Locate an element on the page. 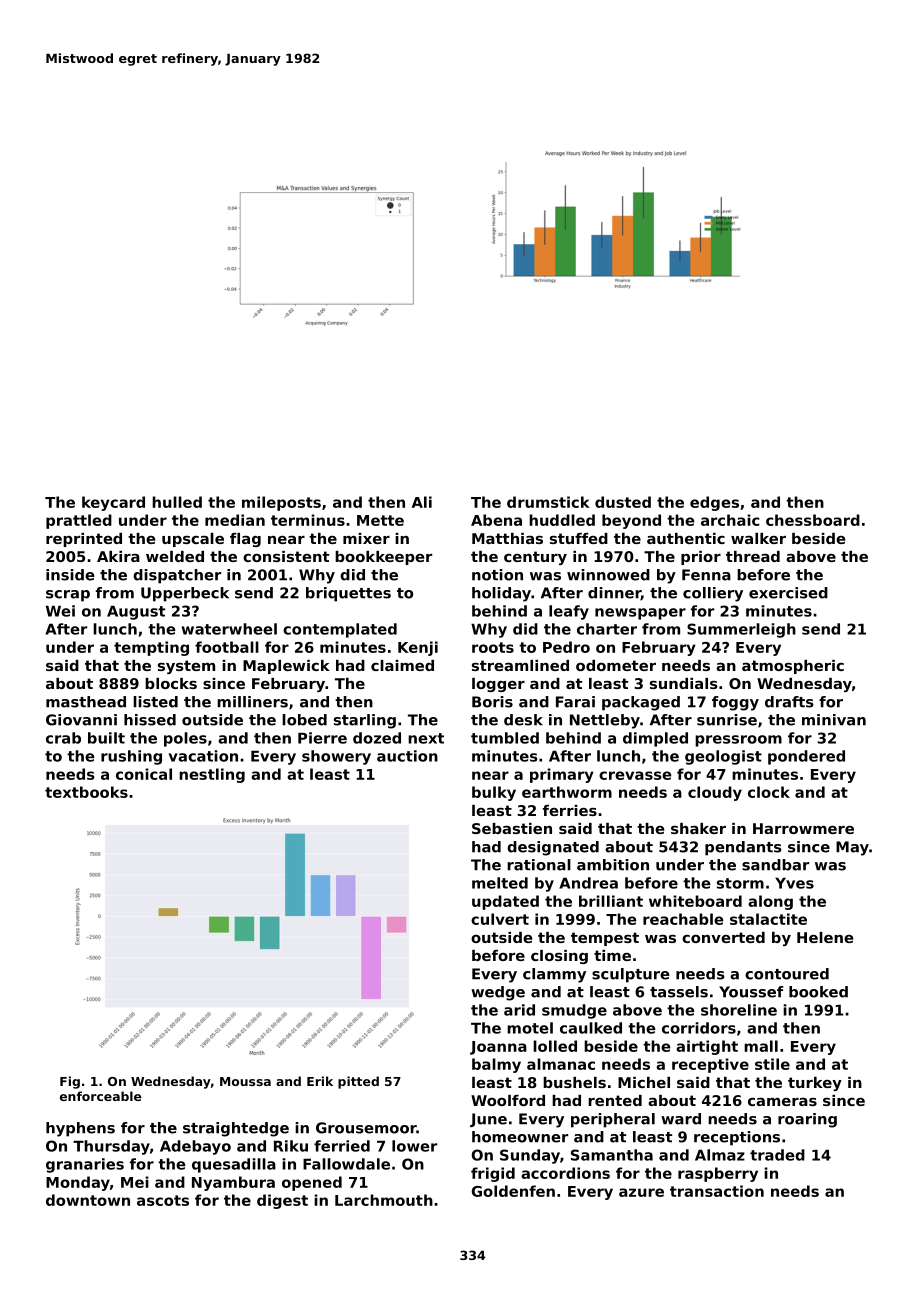  textbooks is located at coordinates (86, 792).
